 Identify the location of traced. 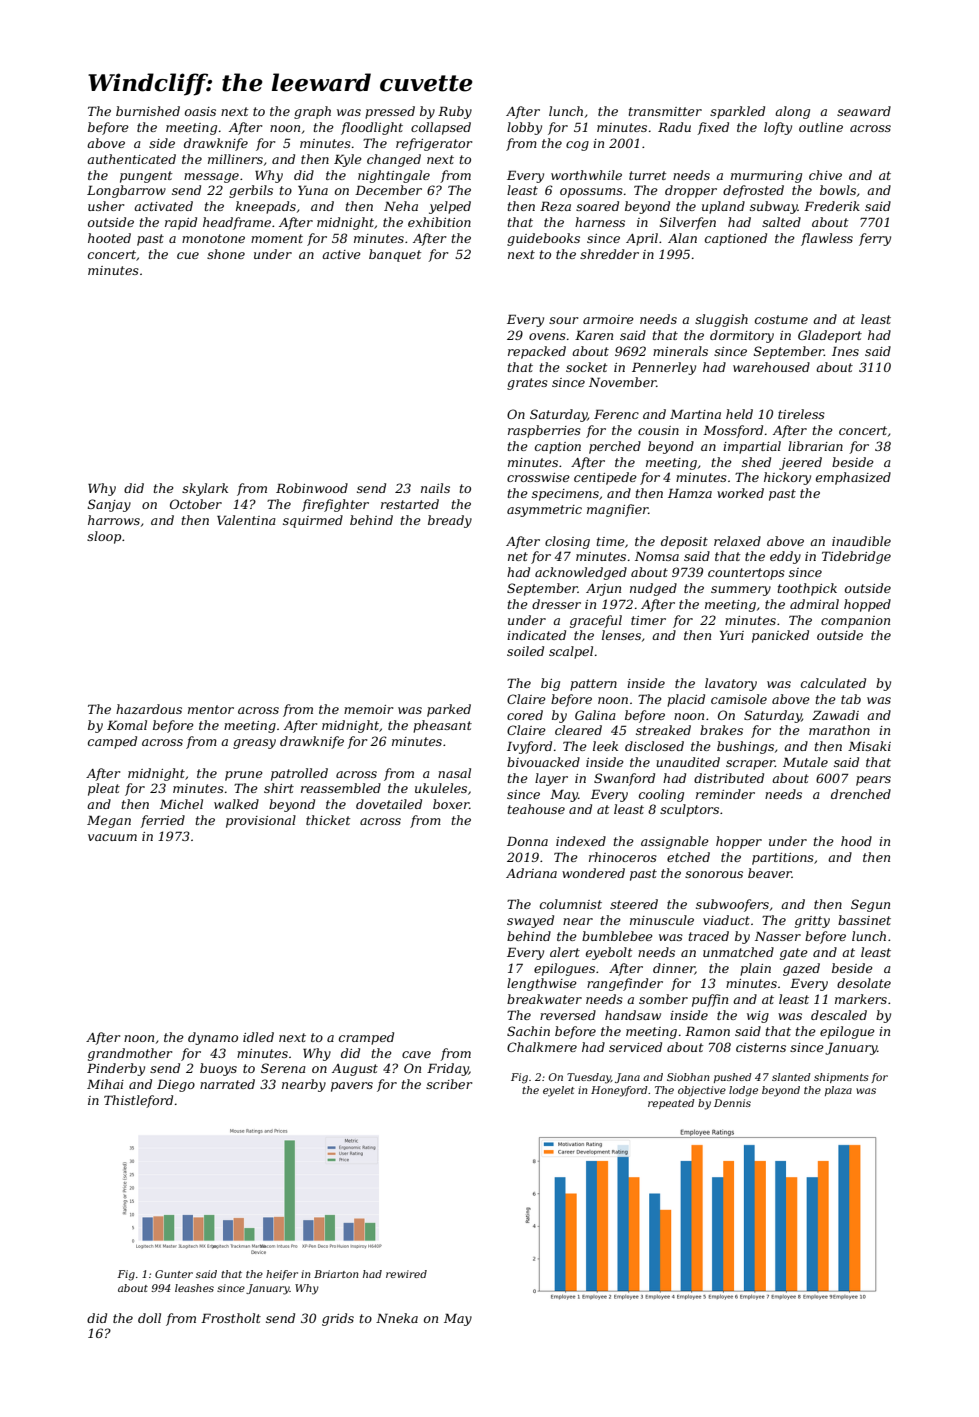
(709, 936).
